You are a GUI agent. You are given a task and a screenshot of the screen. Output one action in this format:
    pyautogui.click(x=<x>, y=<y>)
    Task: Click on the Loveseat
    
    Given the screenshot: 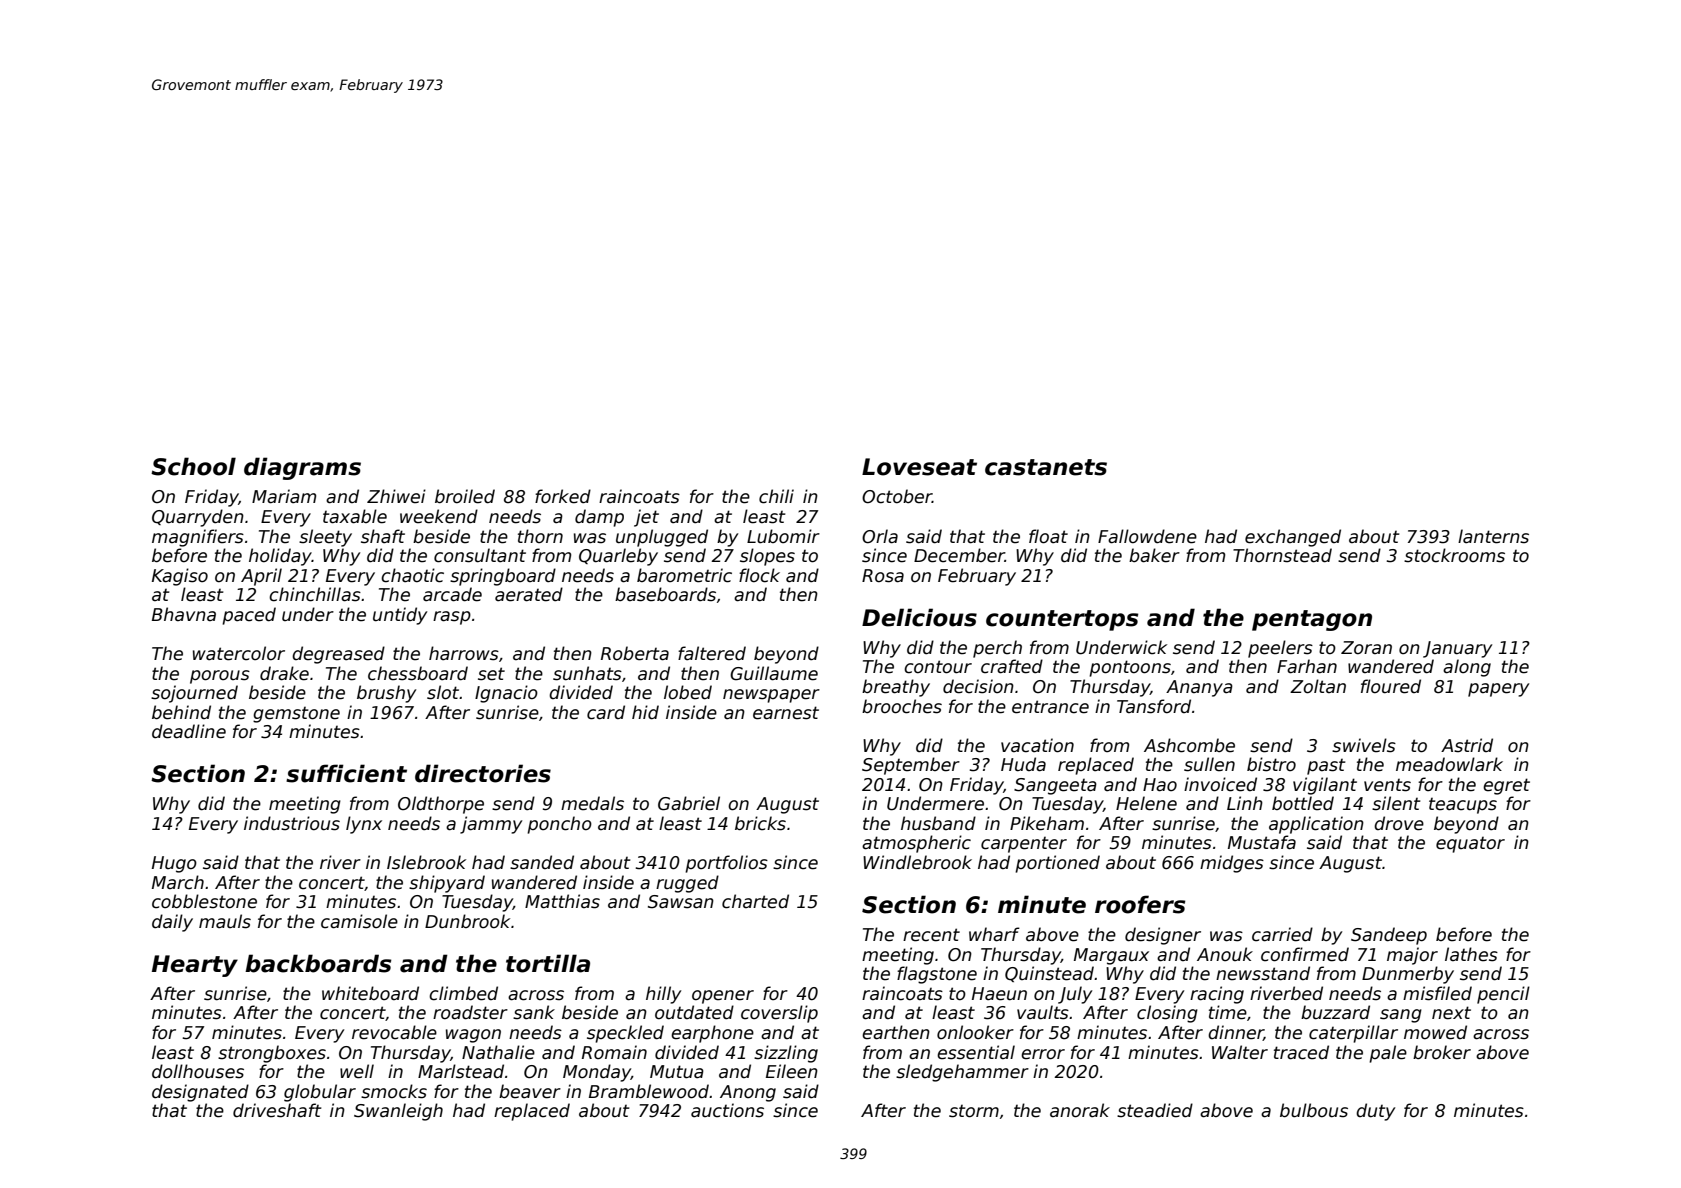 What is the action you would take?
    pyautogui.click(x=919, y=467)
